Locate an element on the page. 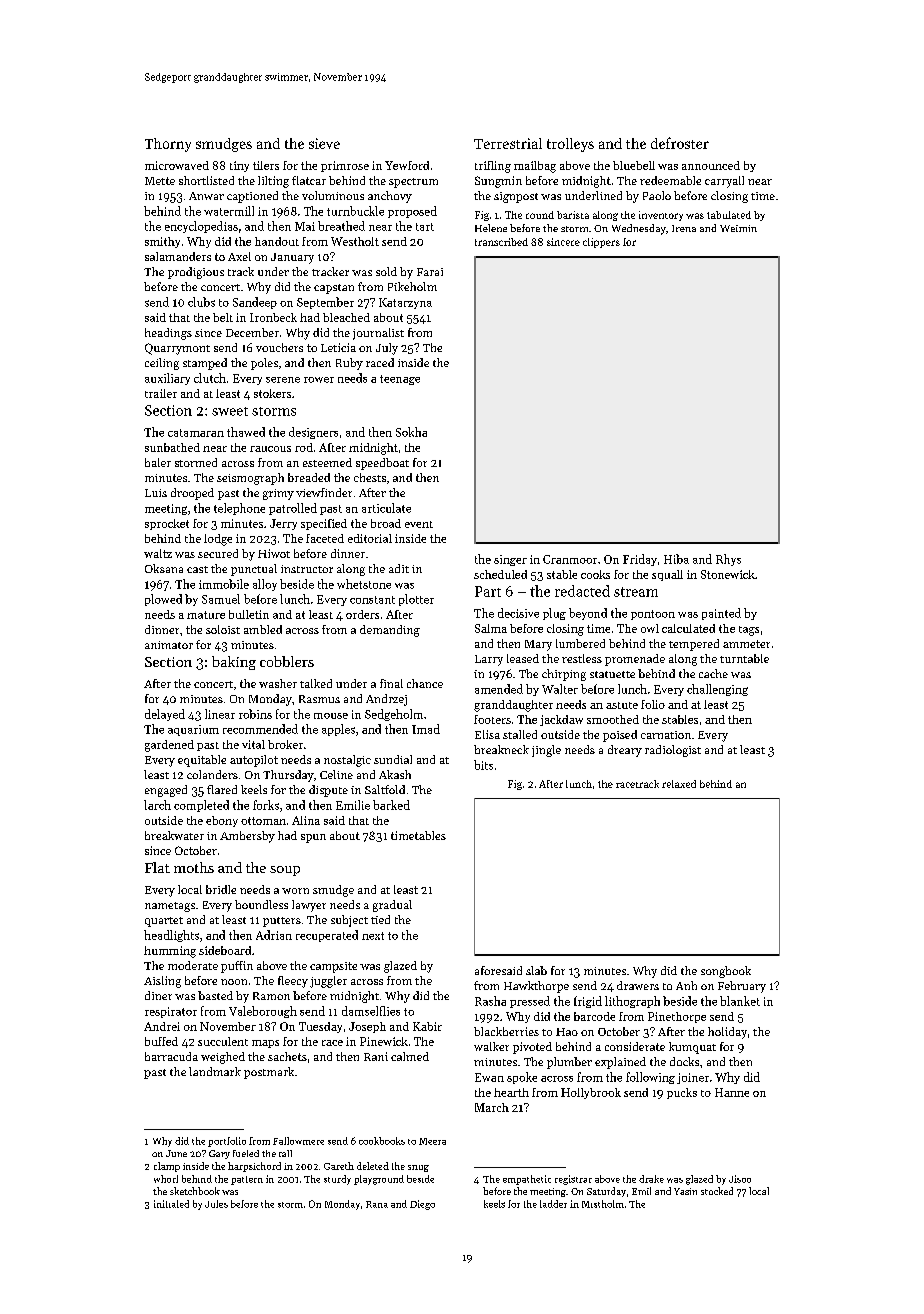  Weimin is located at coordinates (738, 228).
